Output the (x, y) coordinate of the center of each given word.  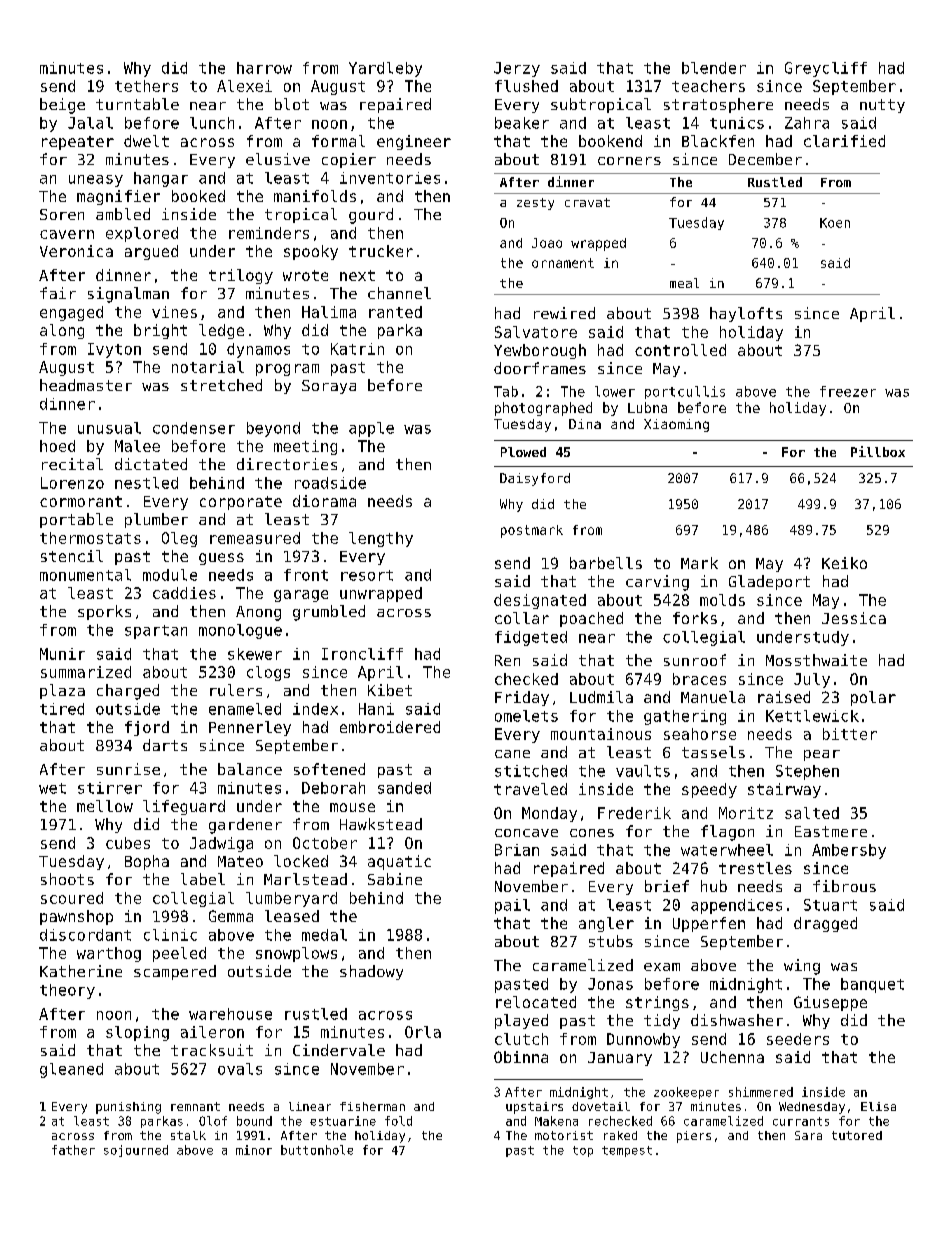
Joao (547, 243)
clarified (844, 141)
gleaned (71, 1070)
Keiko (844, 563)
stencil (72, 556)
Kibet (390, 690)
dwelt (146, 141)
